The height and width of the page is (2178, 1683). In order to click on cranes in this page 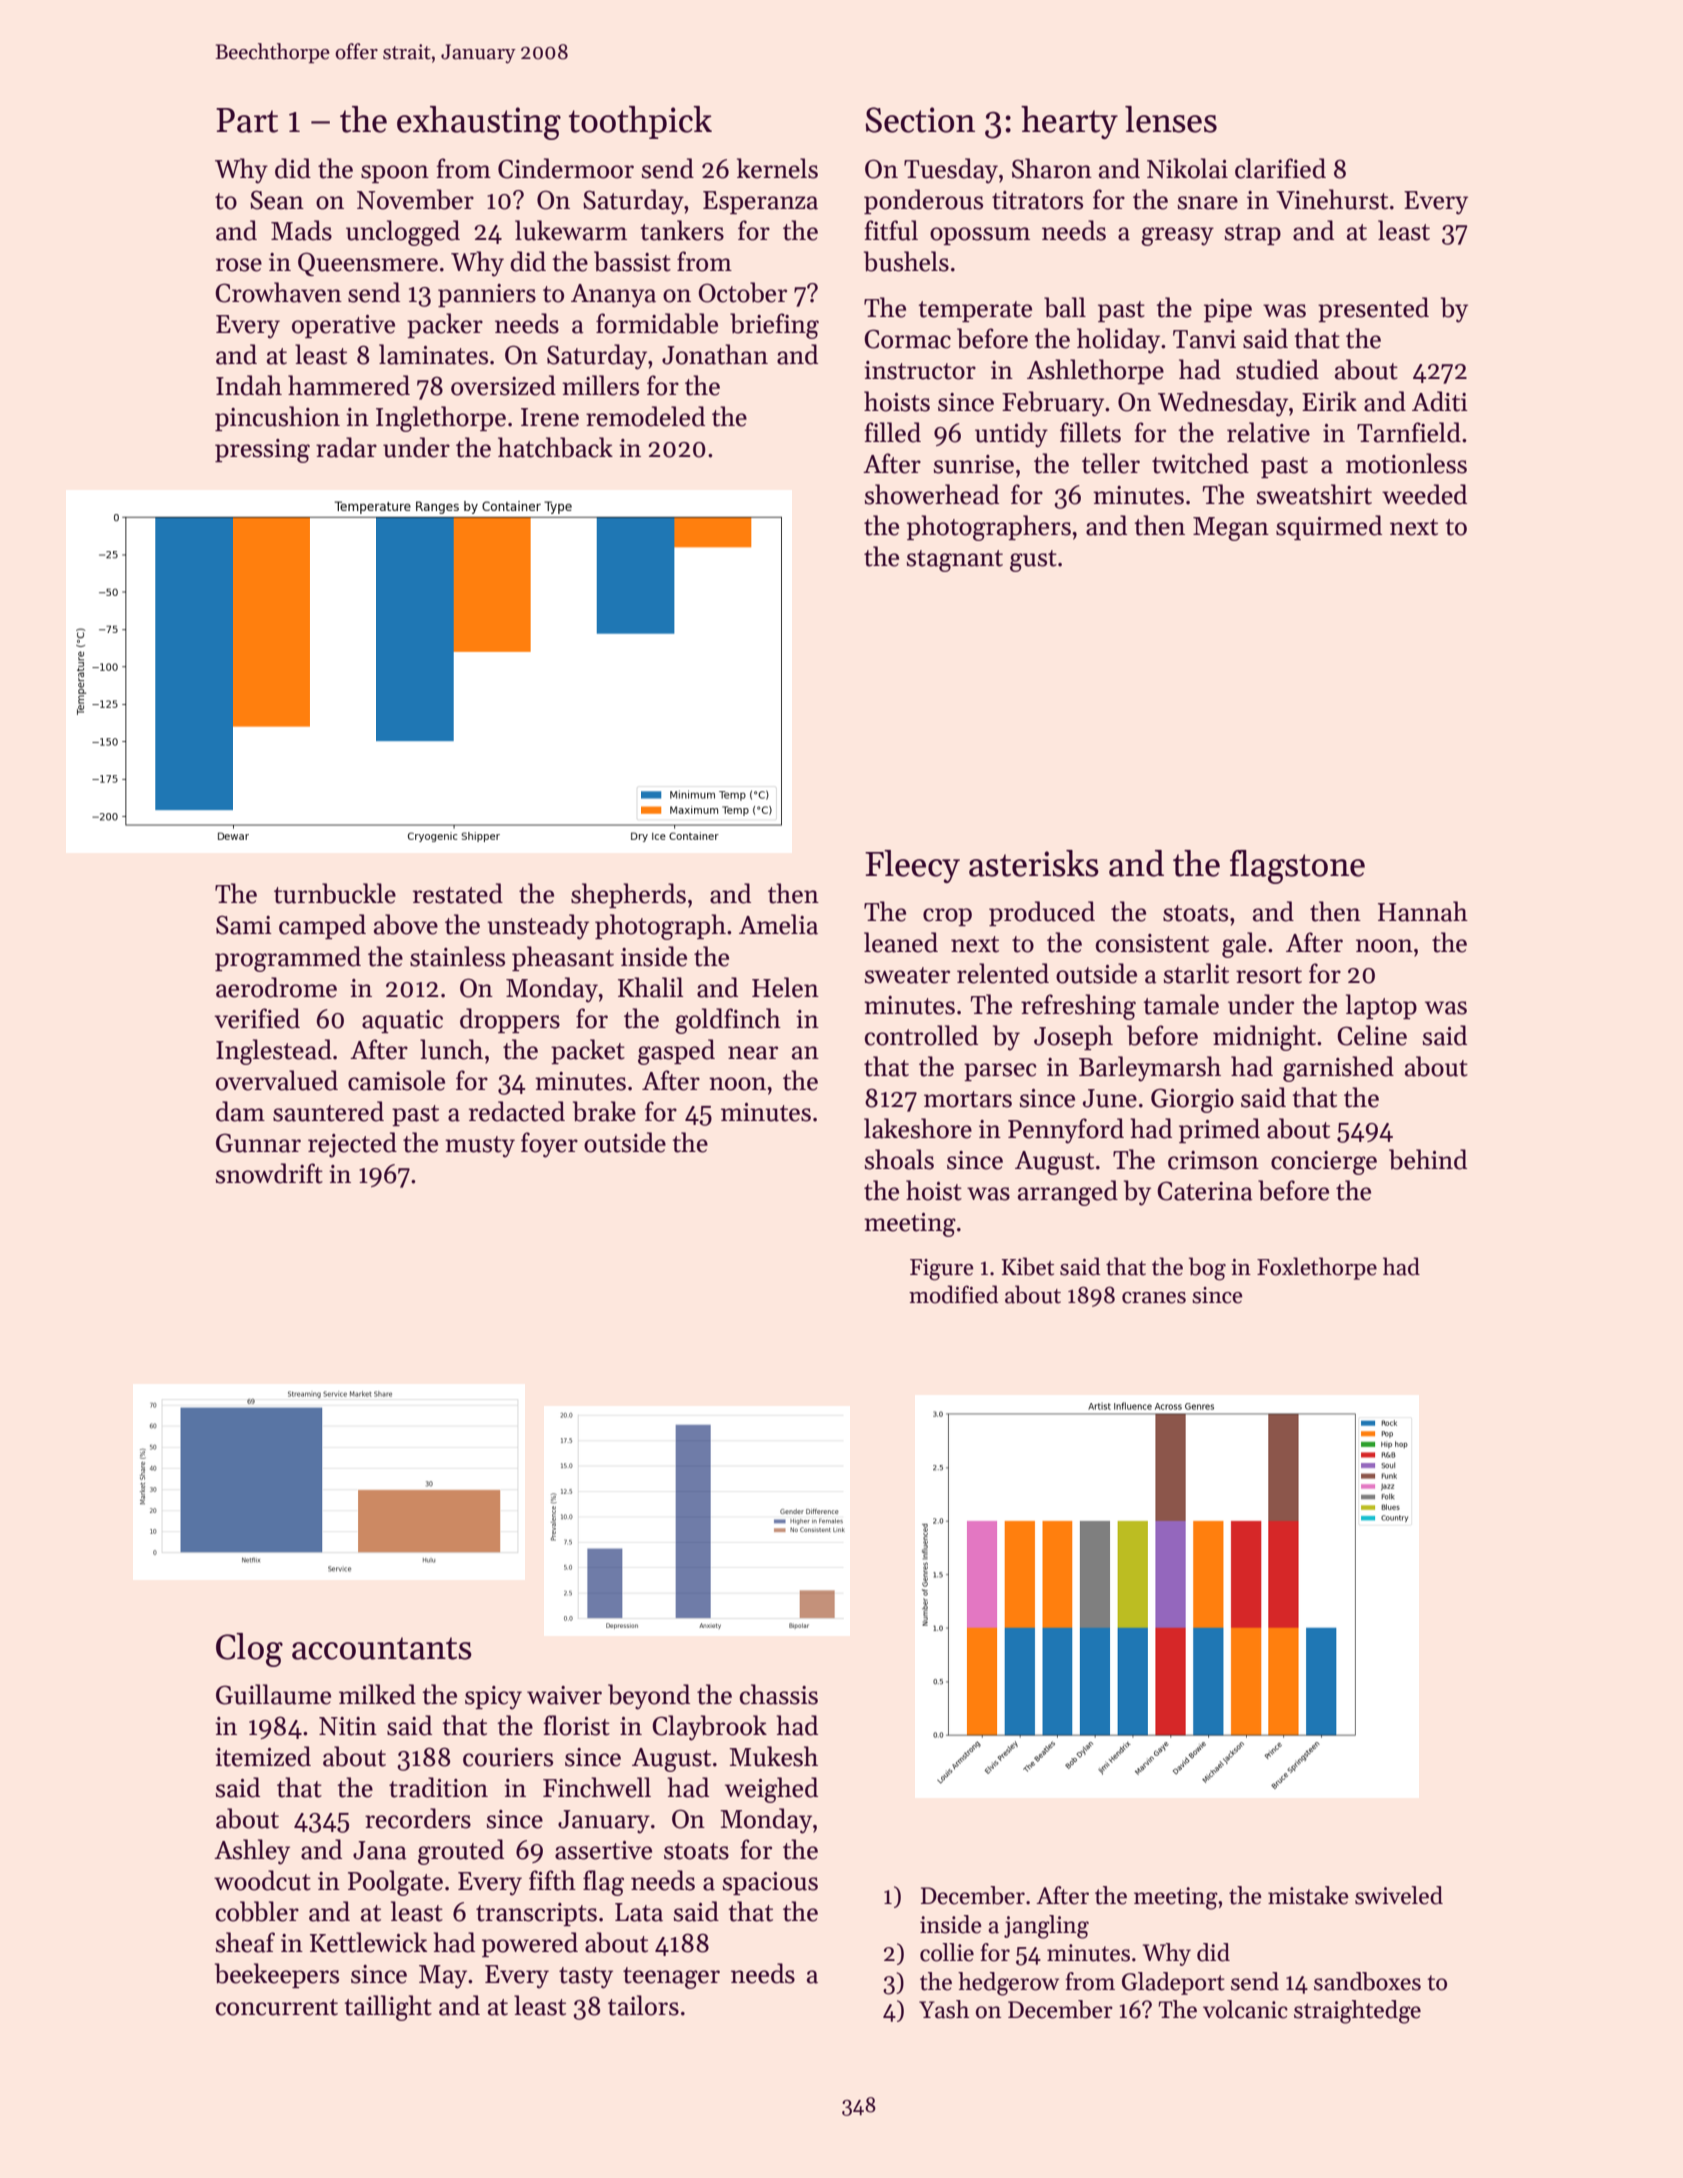, I will do `click(1154, 1298)`.
